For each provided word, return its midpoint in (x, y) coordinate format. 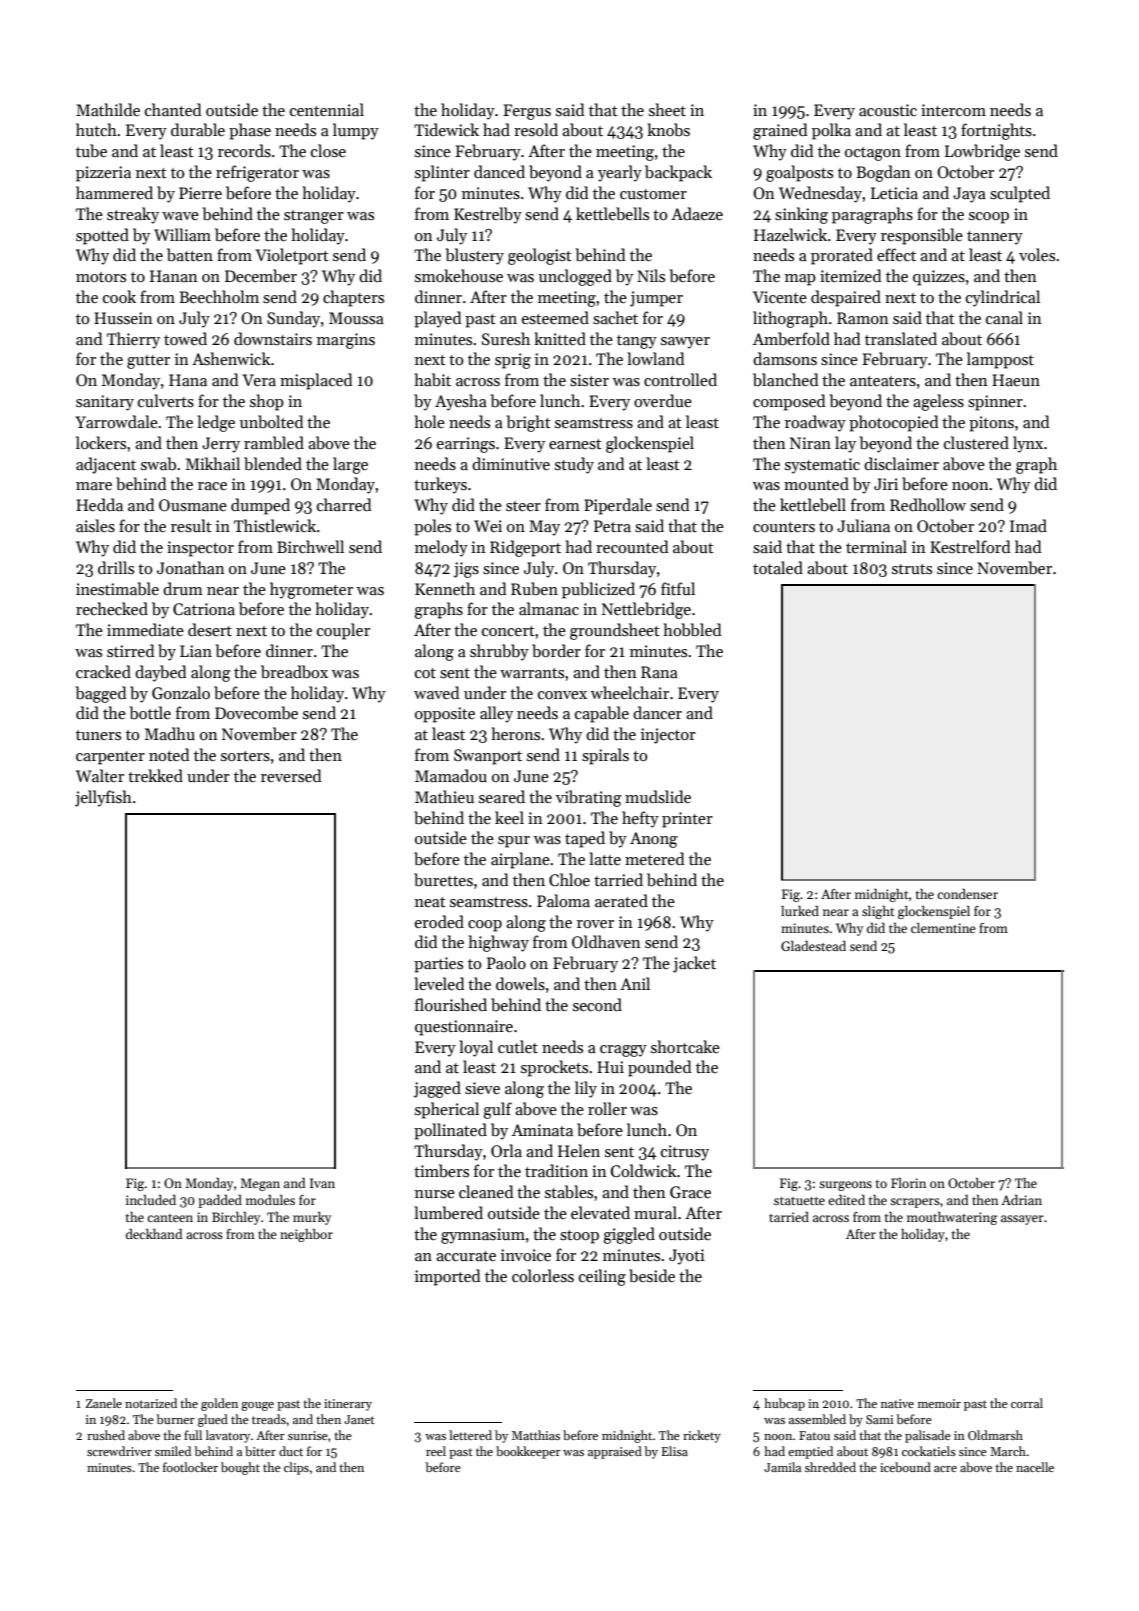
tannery (995, 238)
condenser (967, 894)
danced (499, 171)
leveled (439, 983)
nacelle (1035, 1467)
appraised (615, 1452)
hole (429, 421)
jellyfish (103, 798)
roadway (815, 423)
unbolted (272, 421)
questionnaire (464, 1028)
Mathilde (108, 109)
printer (687, 820)
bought (240, 1468)
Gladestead (813, 946)
